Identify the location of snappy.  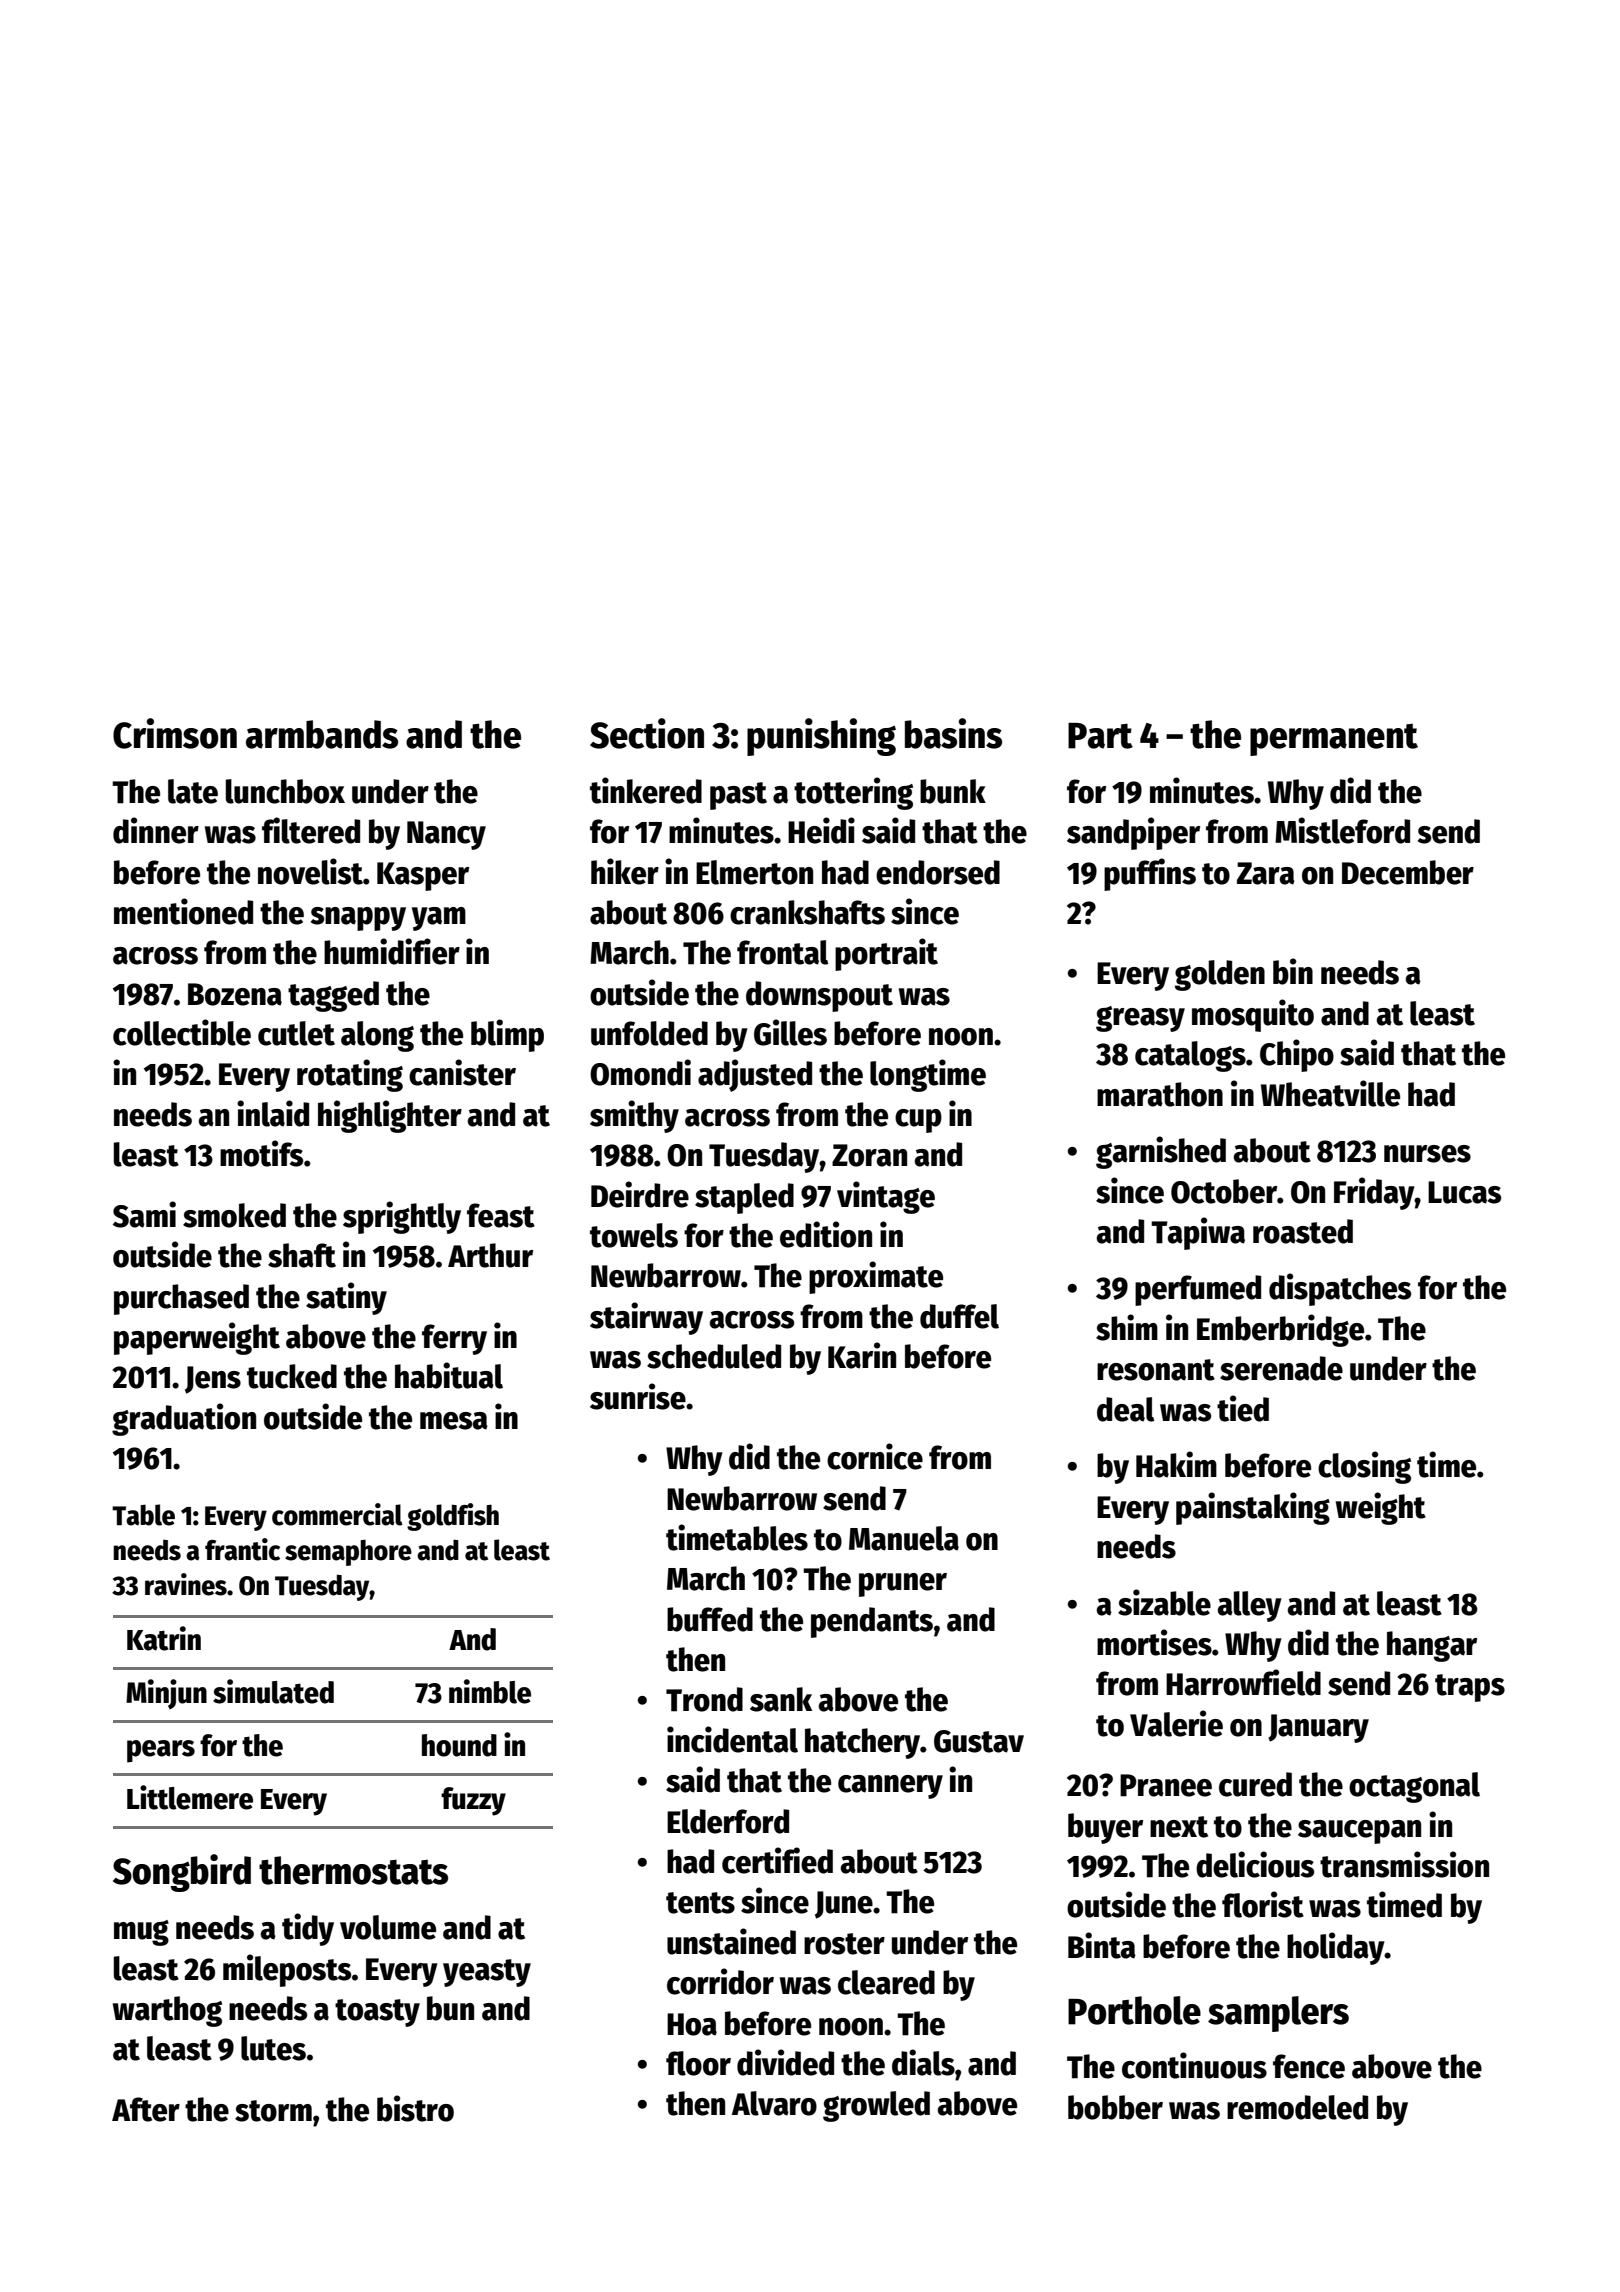
(358, 919).
